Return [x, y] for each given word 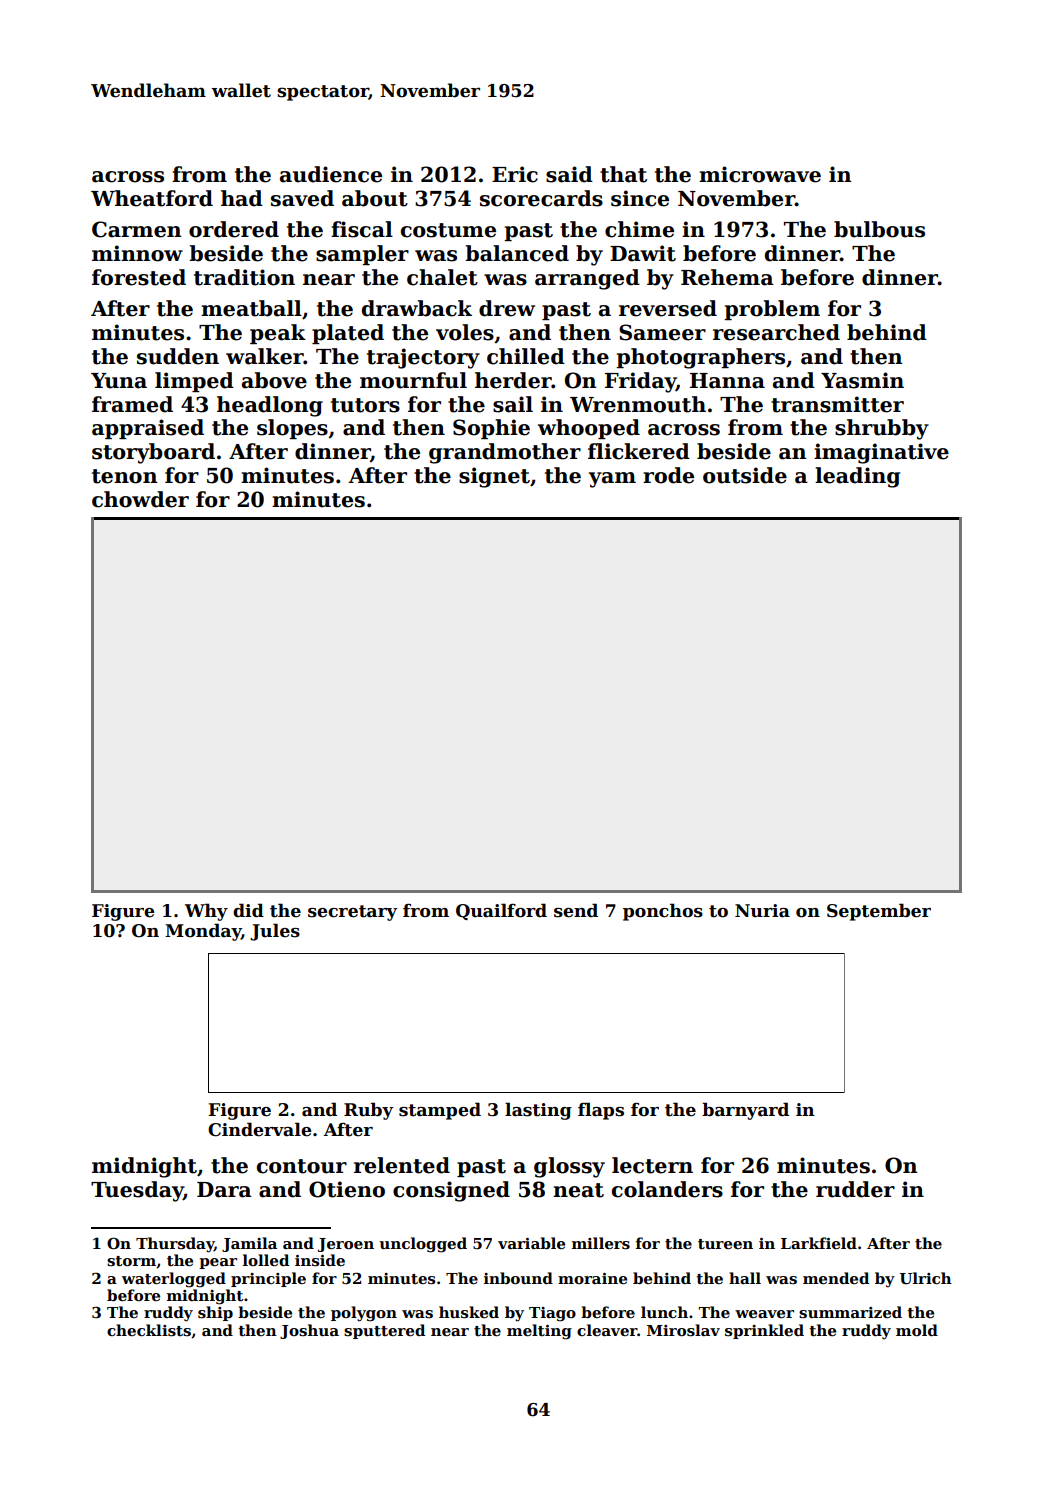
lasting [538, 1111]
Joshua [309, 1331]
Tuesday [137, 1191]
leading [857, 477]
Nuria [762, 911]
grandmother [505, 453]
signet [494, 477]
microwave [760, 174]
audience [331, 174]
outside [745, 475]
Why [206, 912]
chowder [140, 499]
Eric [515, 174]
